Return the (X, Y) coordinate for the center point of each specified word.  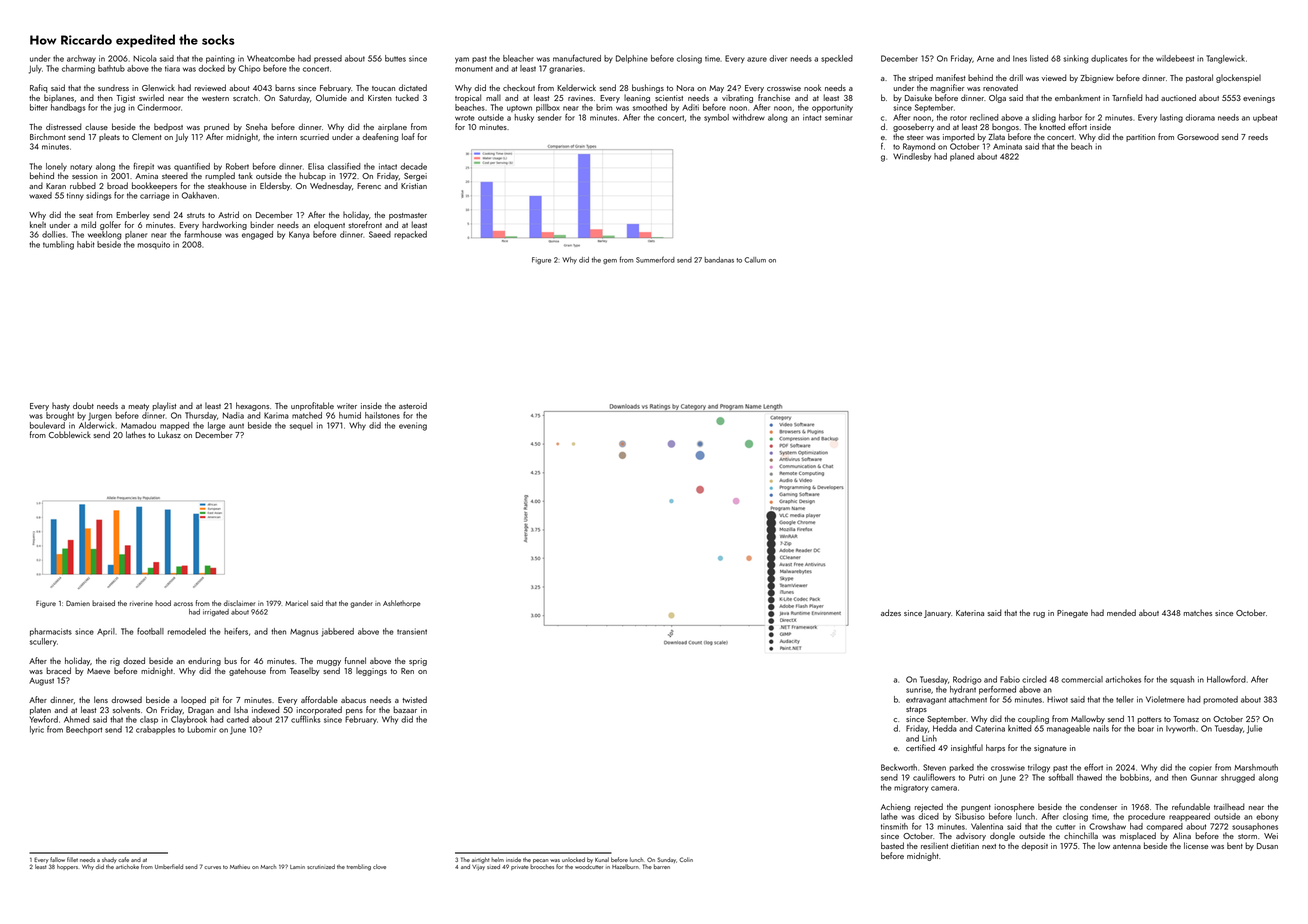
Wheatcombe (271, 58)
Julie (1254, 729)
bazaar (405, 709)
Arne (985, 59)
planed (962, 157)
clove (379, 866)
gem (610, 262)
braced (58, 670)
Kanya (299, 235)
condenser (1098, 806)
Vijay (478, 867)
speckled (837, 59)
